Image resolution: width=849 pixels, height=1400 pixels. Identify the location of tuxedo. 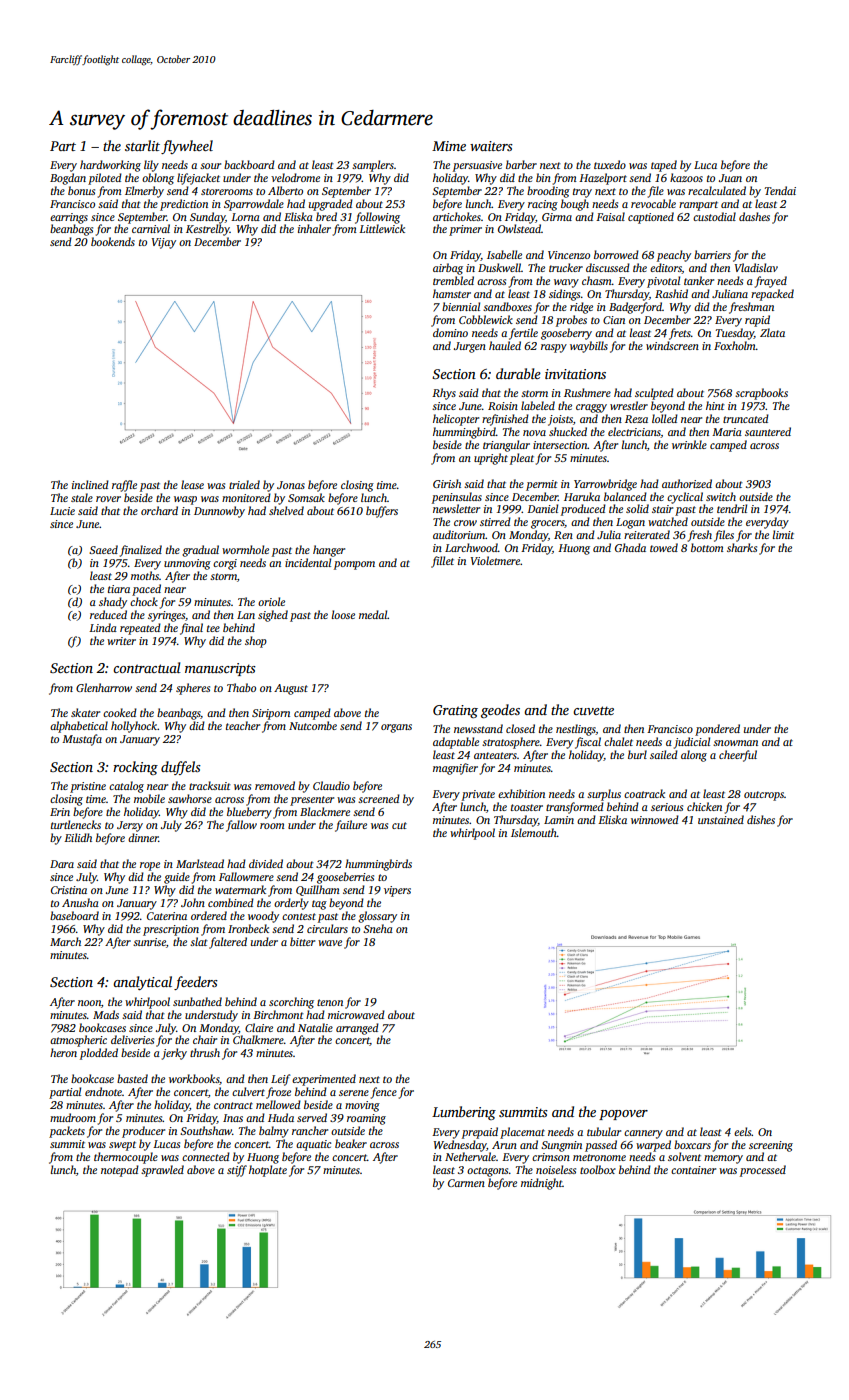
(610, 164).
